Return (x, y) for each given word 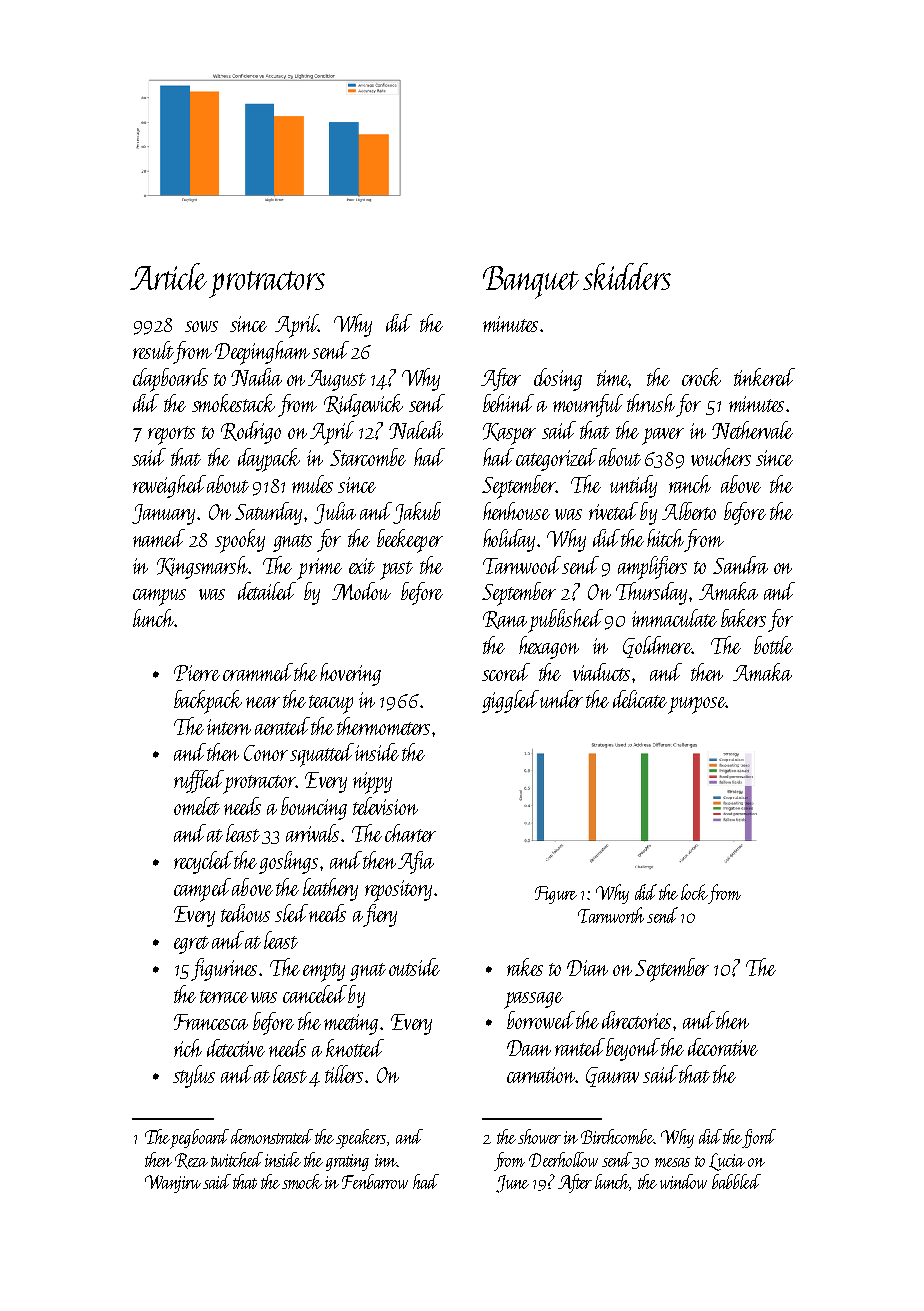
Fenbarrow (375, 1181)
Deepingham (262, 353)
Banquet (531, 282)
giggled (510, 701)
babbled (736, 1181)
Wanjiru (173, 1184)
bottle (773, 645)
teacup (331, 704)
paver (663, 436)
